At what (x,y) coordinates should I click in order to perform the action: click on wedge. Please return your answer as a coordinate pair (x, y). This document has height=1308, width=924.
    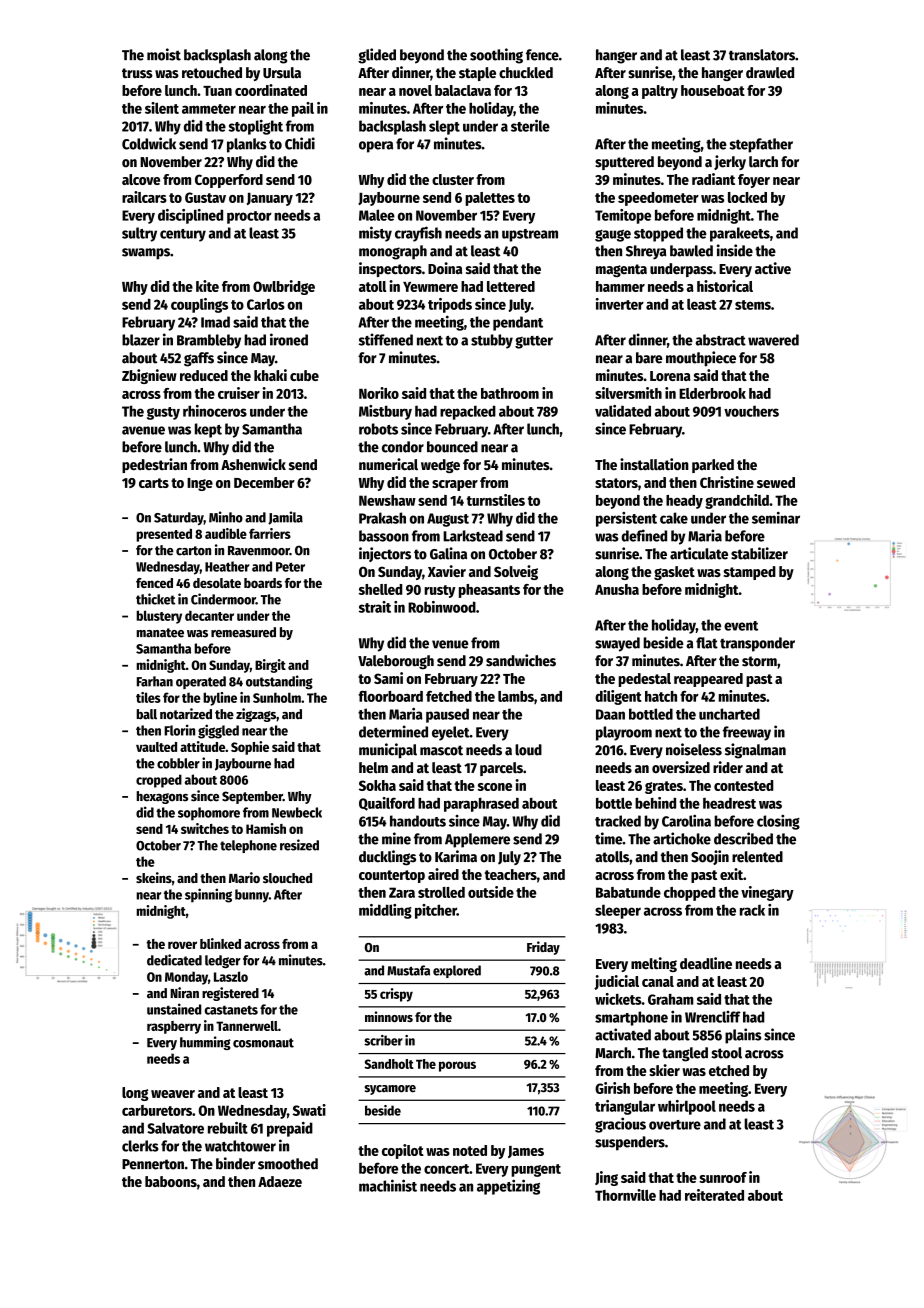
    Looking at the image, I should click on (440, 466).
